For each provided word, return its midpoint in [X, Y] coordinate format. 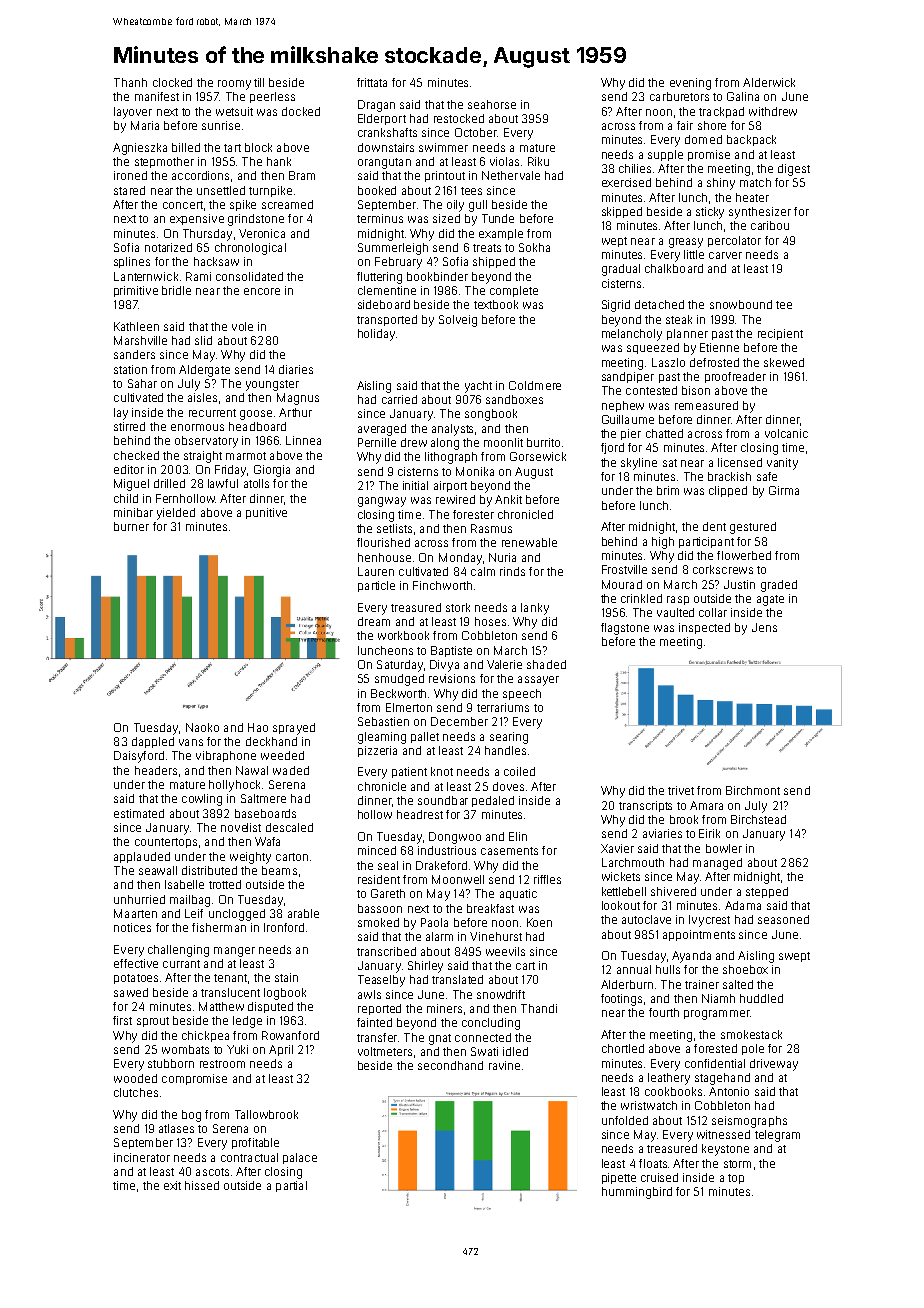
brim [668, 490]
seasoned [783, 919]
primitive [136, 291]
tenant [230, 978]
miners [444, 1008]
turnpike [270, 191]
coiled [519, 771]
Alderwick [769, 82]
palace [300, 1158]
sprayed [294, 729]
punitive [266, 513]
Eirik [709, 833]
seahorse [492, 104]
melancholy [632, 335]
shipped [494, 262]
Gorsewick [538, 456]
